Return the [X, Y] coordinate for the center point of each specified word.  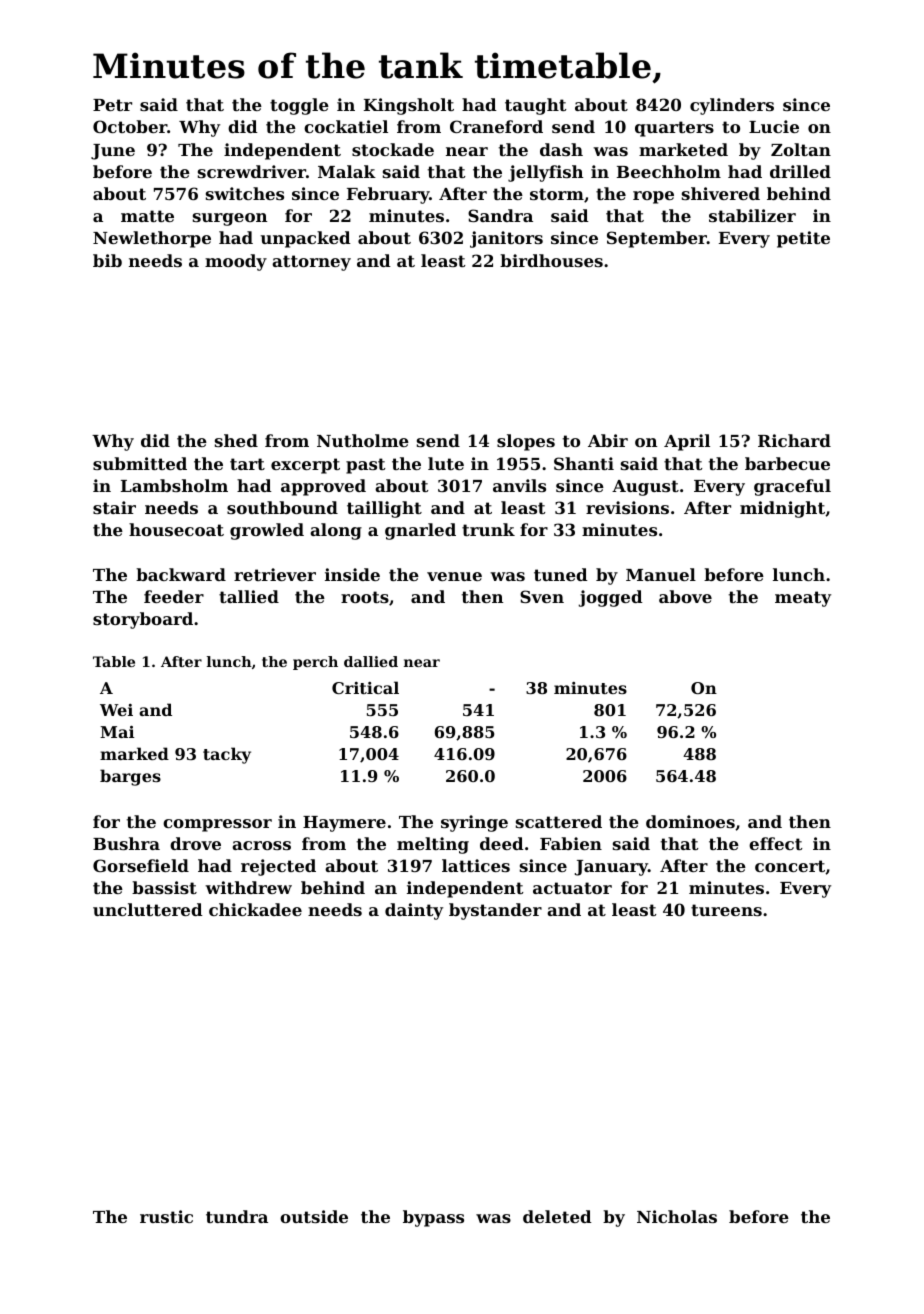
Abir [608, 440]
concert [790, 866]
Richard [794, 440]
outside [314, 1216]
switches [245, 193]
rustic [166, 1216]
